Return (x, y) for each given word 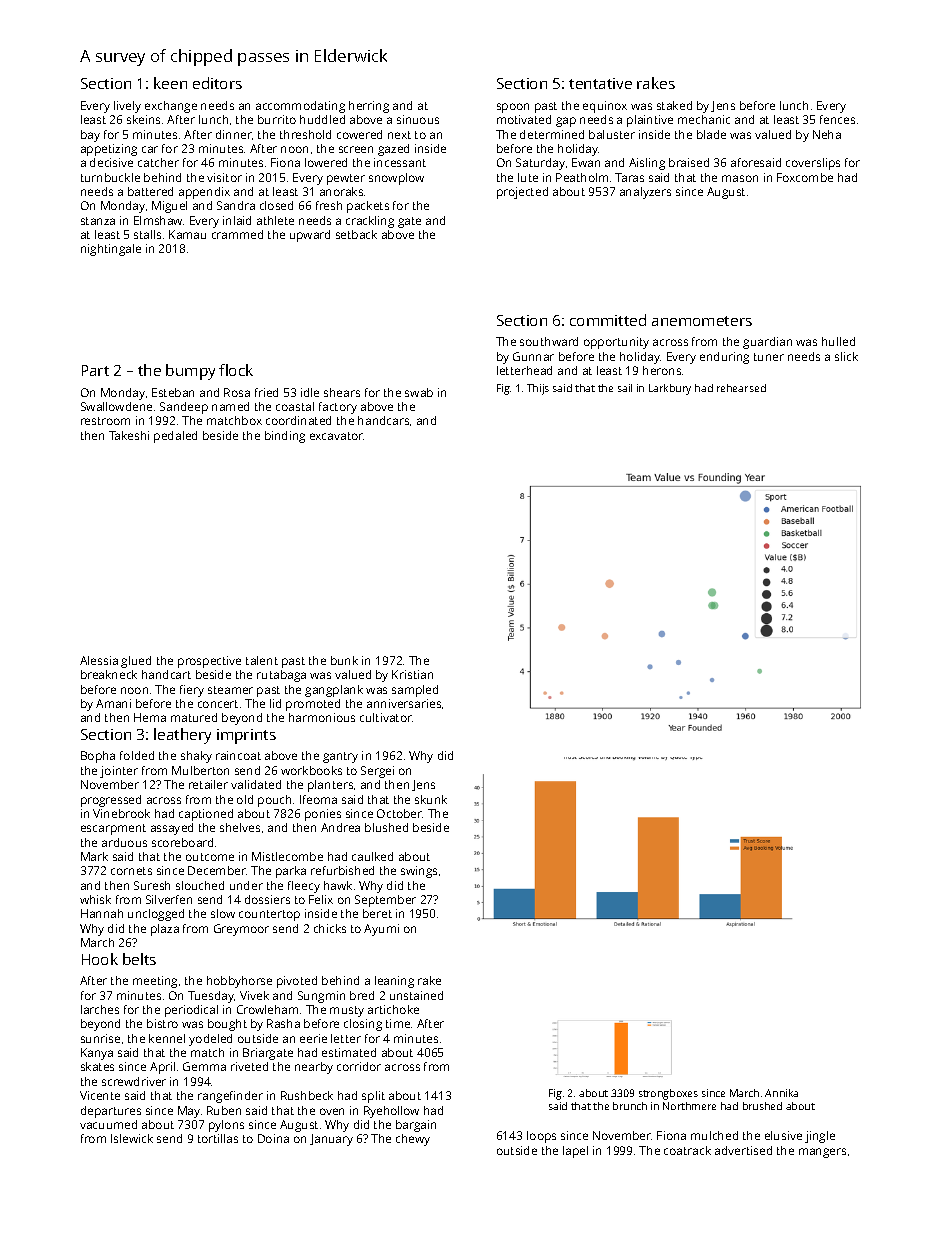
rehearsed (741, 388)
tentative (600, 83)
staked (674, 105)
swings (419, 872)
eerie (313, 1038)
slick (846, 356)
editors (217, 83)
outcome (210, 857)
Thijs (538, 389)
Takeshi (129, 435)
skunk (431, 799)
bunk (344, 660)
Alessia (99, 660)
